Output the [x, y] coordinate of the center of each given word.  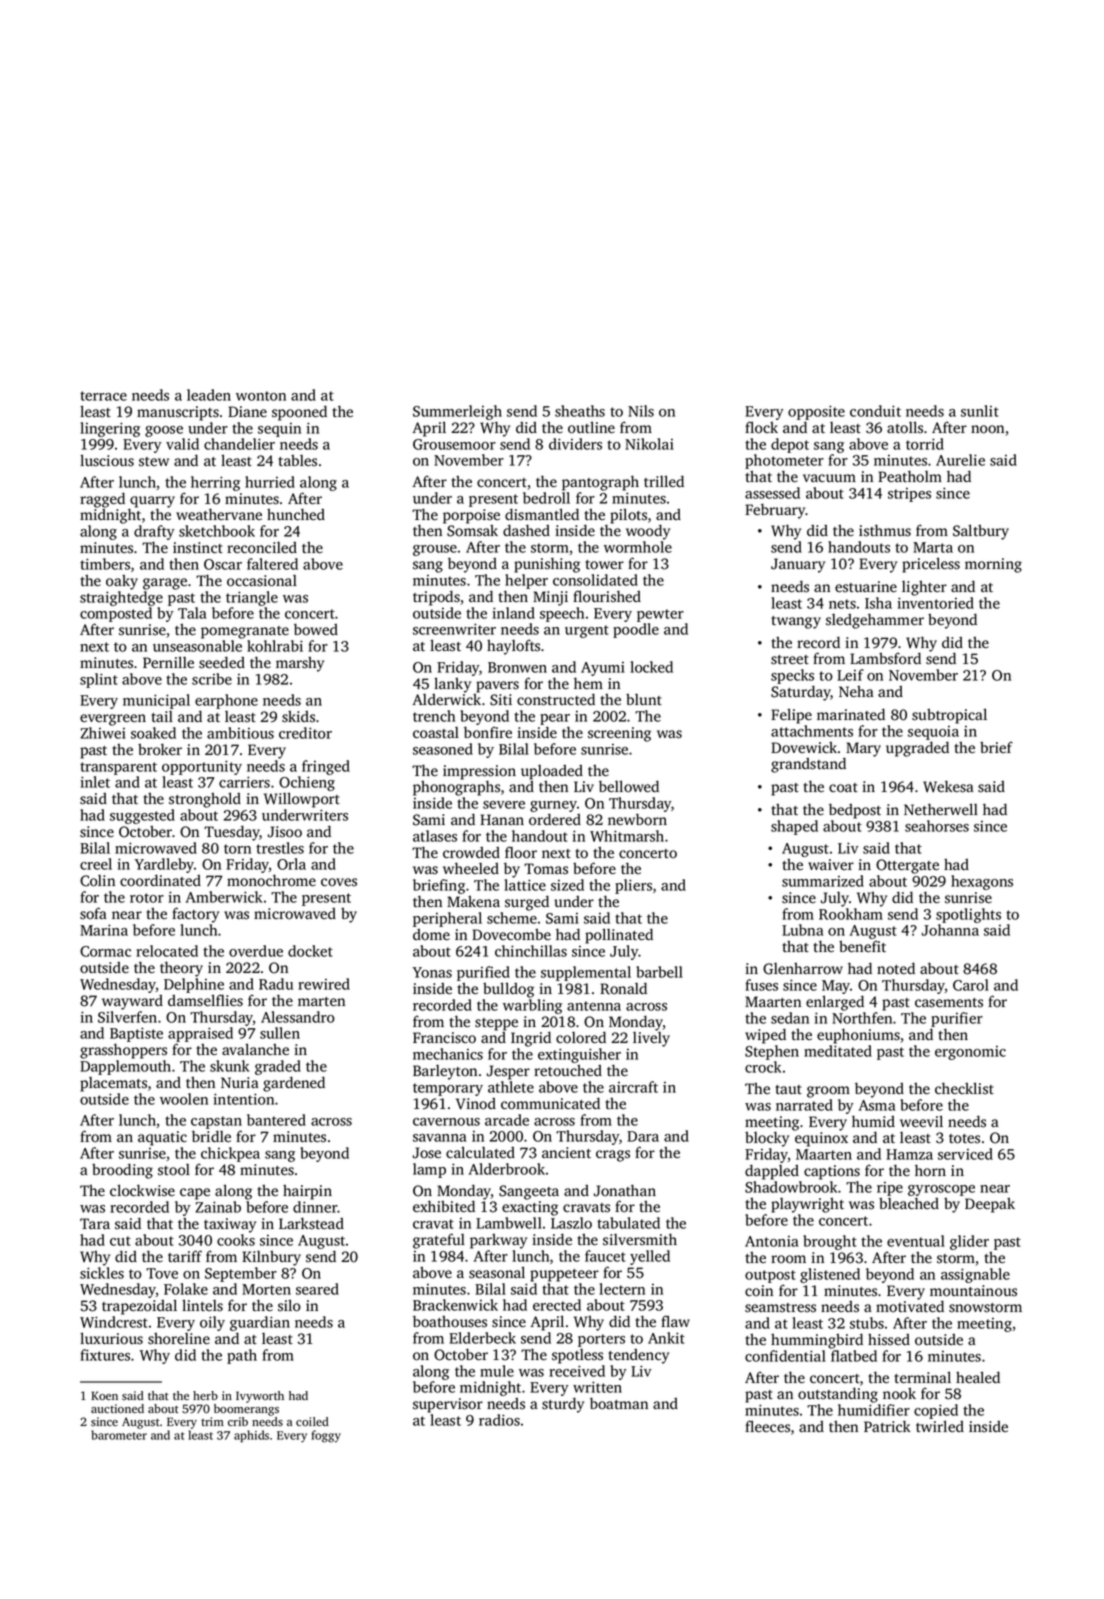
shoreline [179, 1339]
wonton [261, 396]
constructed [556, 699]
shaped [794, 827]
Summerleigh [457, 412]
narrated [804, 1105]
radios [499, 1420]
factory [195, 915]
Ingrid [531, 1039]
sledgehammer [875, 621]
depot [790, 445]
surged [527, 903]
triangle [252, 598]
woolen [184, 1099]
